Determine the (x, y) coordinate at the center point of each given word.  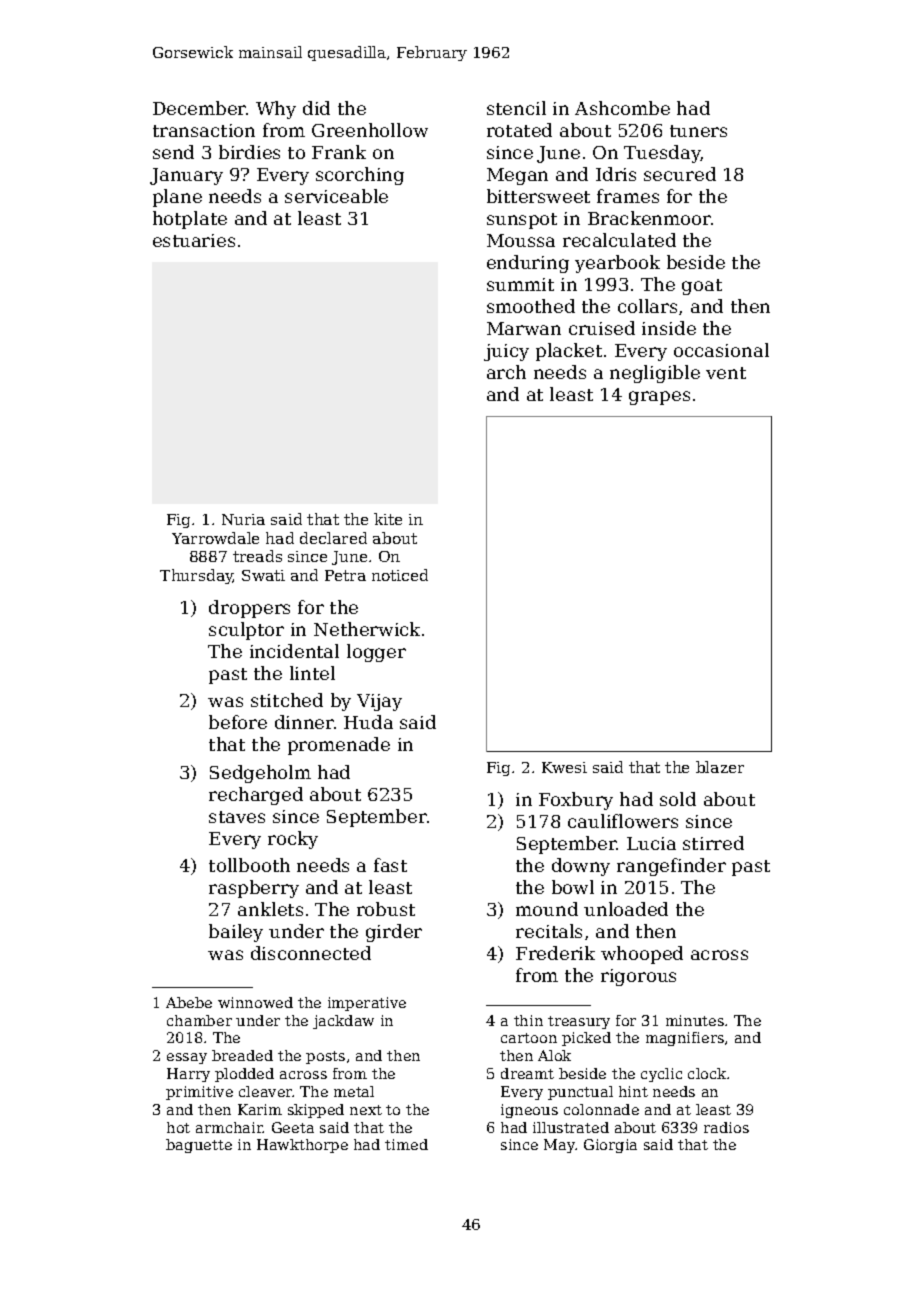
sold (678, 799)
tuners (698, 131)
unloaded (626, 909)
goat (702, 287)
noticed (400, 575)
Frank (339, 152)
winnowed (255, 1002)
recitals (549, 931)
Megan (517, 176)
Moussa (521, 240)
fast (390, 865)
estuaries (194, 240)
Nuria (243, 519)
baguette (199, 1146)
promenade (339, 746)
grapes (659, 398)
